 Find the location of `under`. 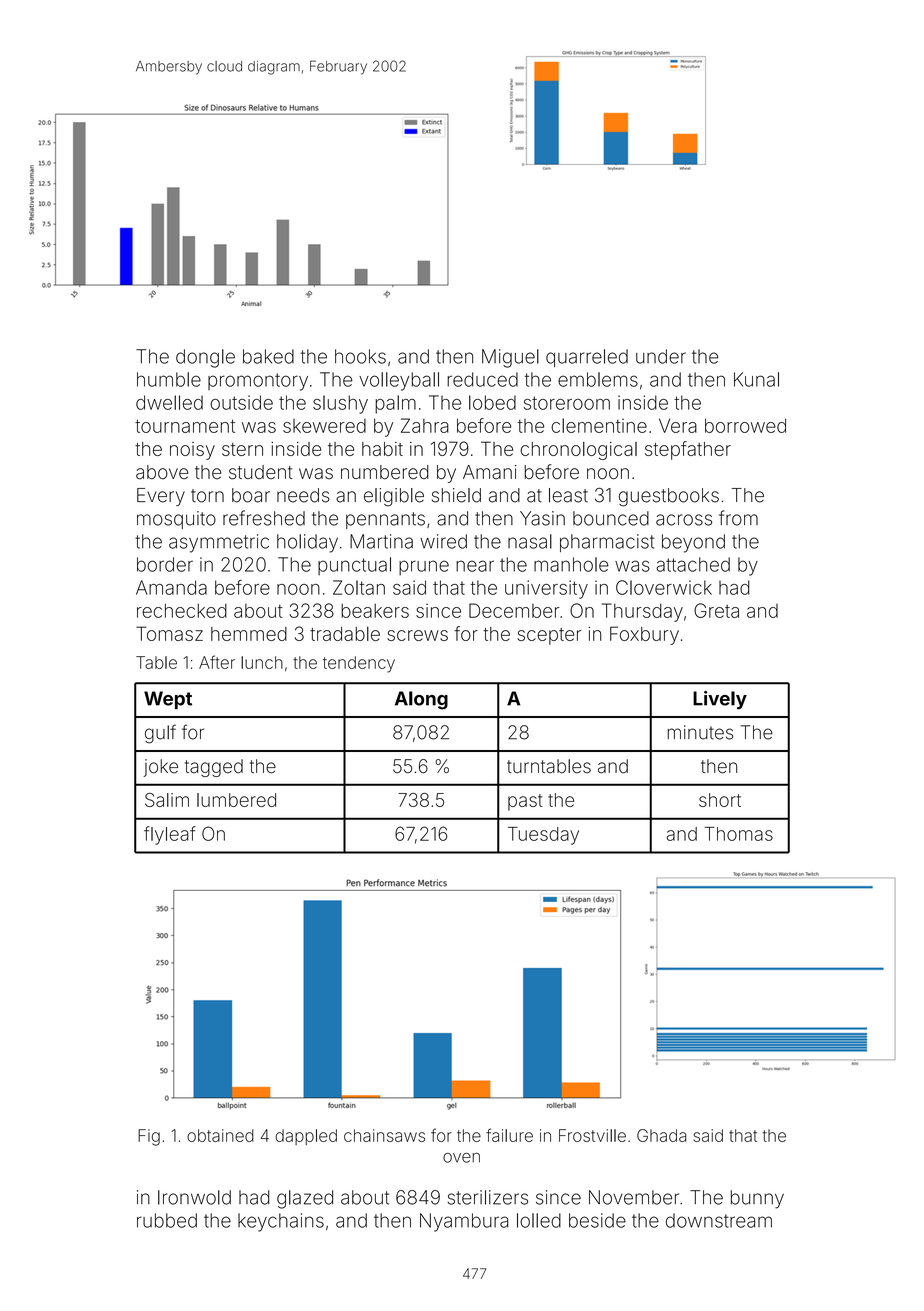

under is located at coordinates (661, 356).
